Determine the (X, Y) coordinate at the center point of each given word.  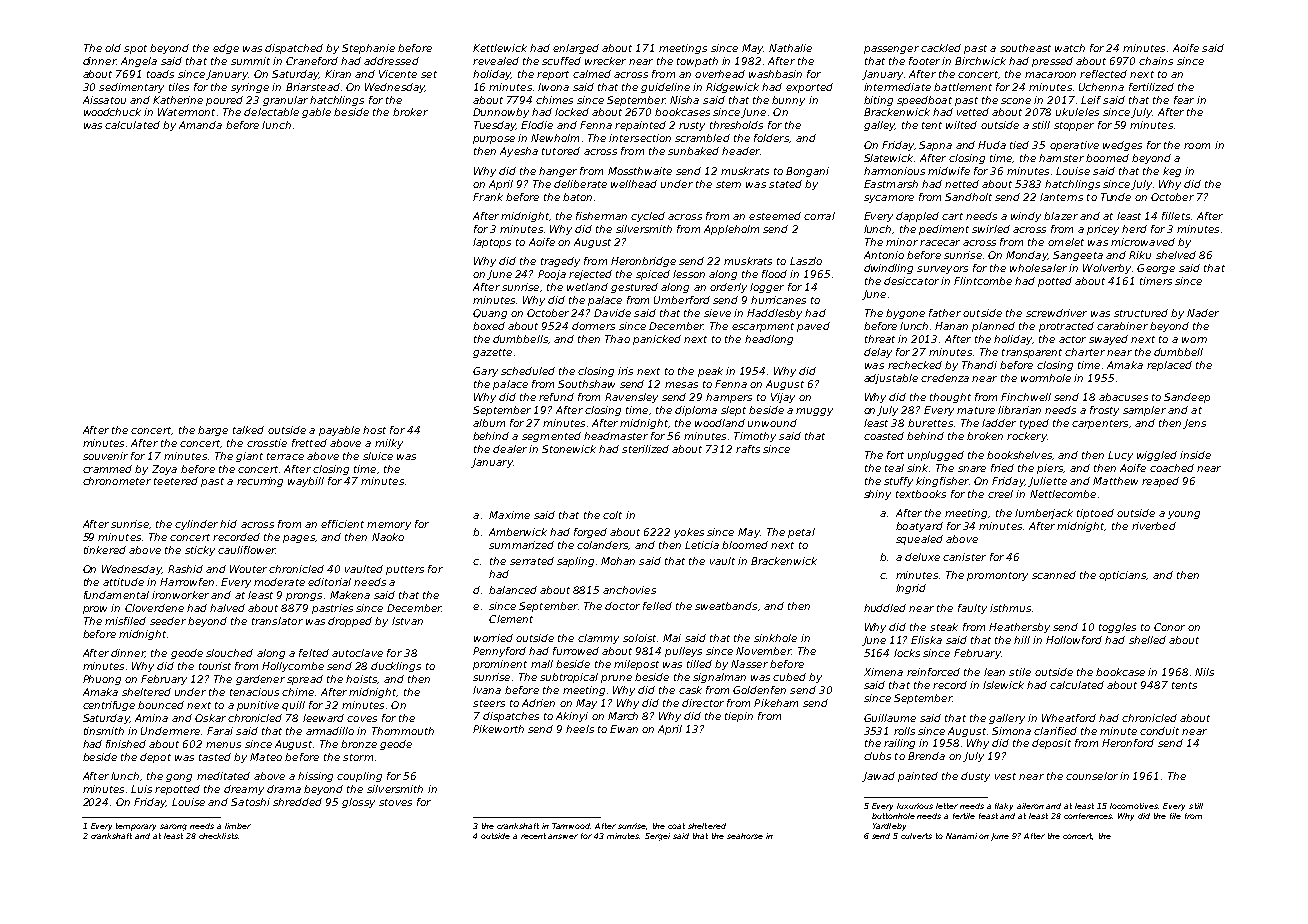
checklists (218, 836)
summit (250, 61)
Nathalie (790, 48)
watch (1070, 48)
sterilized (645, 449)
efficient (342, 524)
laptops (492, 243)
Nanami (961, 836)
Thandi (979, 365)
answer (563, 836)
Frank (488, 197)
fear (1184, 100)
